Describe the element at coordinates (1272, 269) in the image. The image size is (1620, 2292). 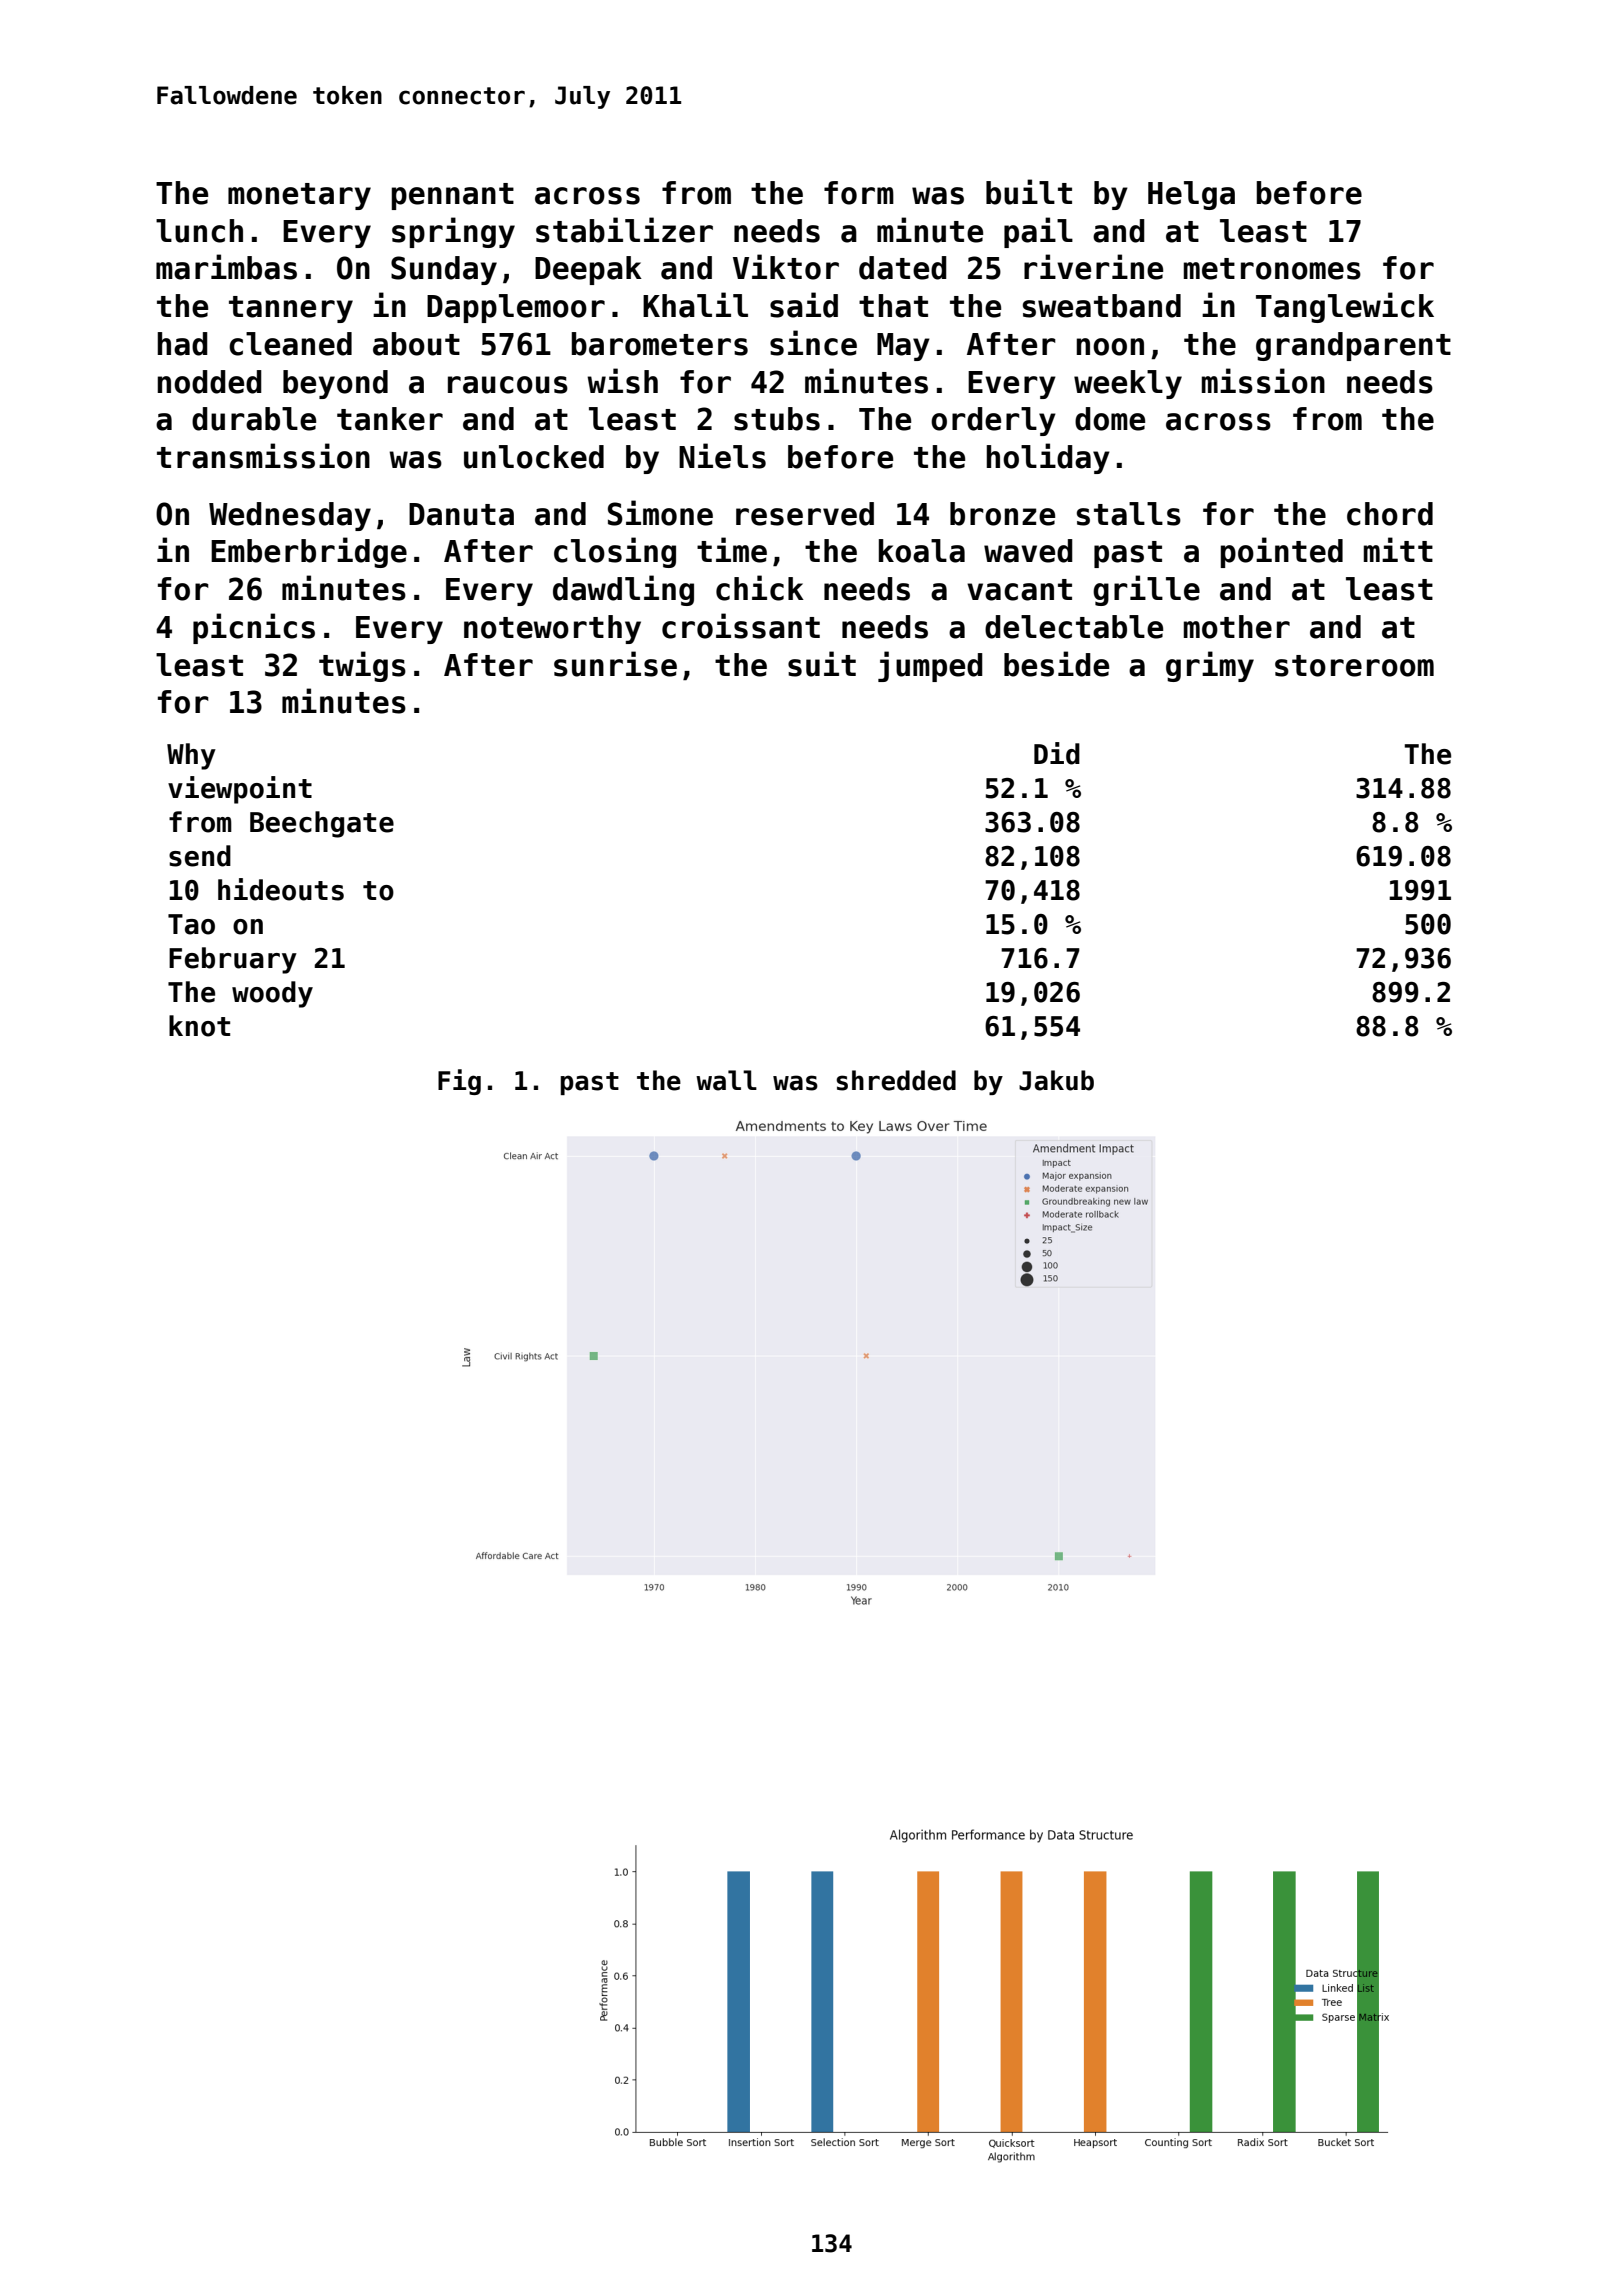
I see `metronomes` at that location.
